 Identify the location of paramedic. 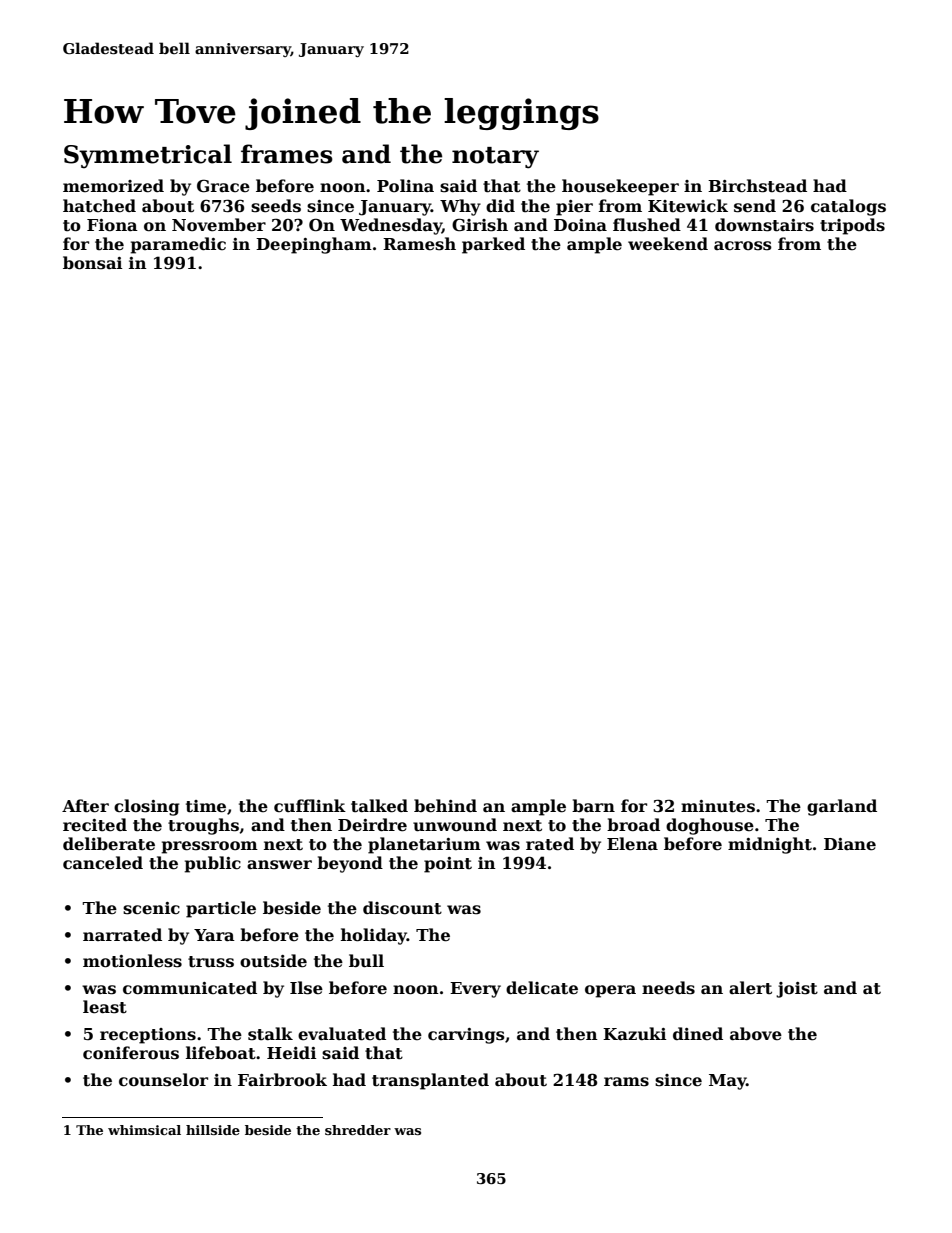
(178, 245).
